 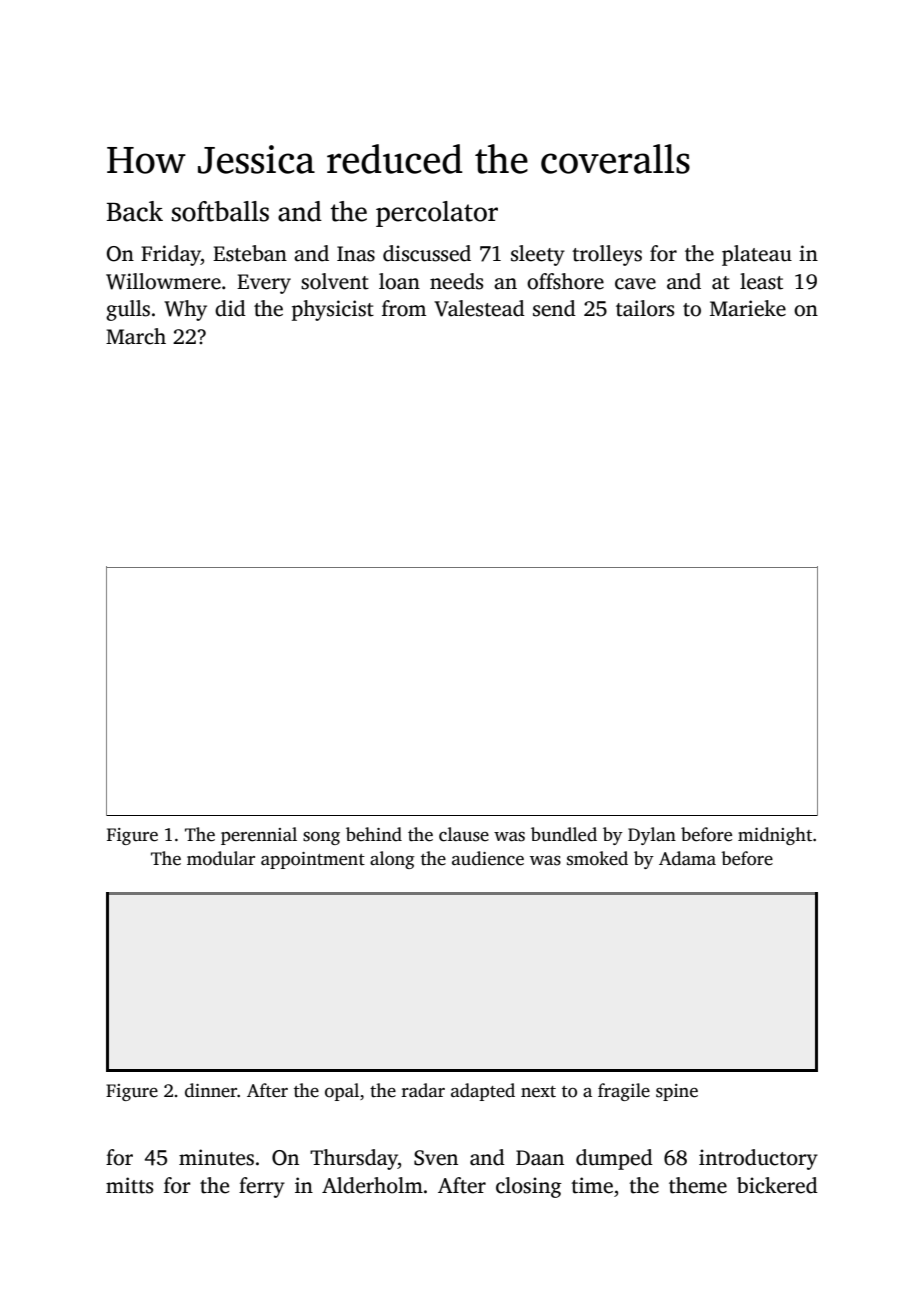 I want to click on mitts, so click(x=129, y=1185).
